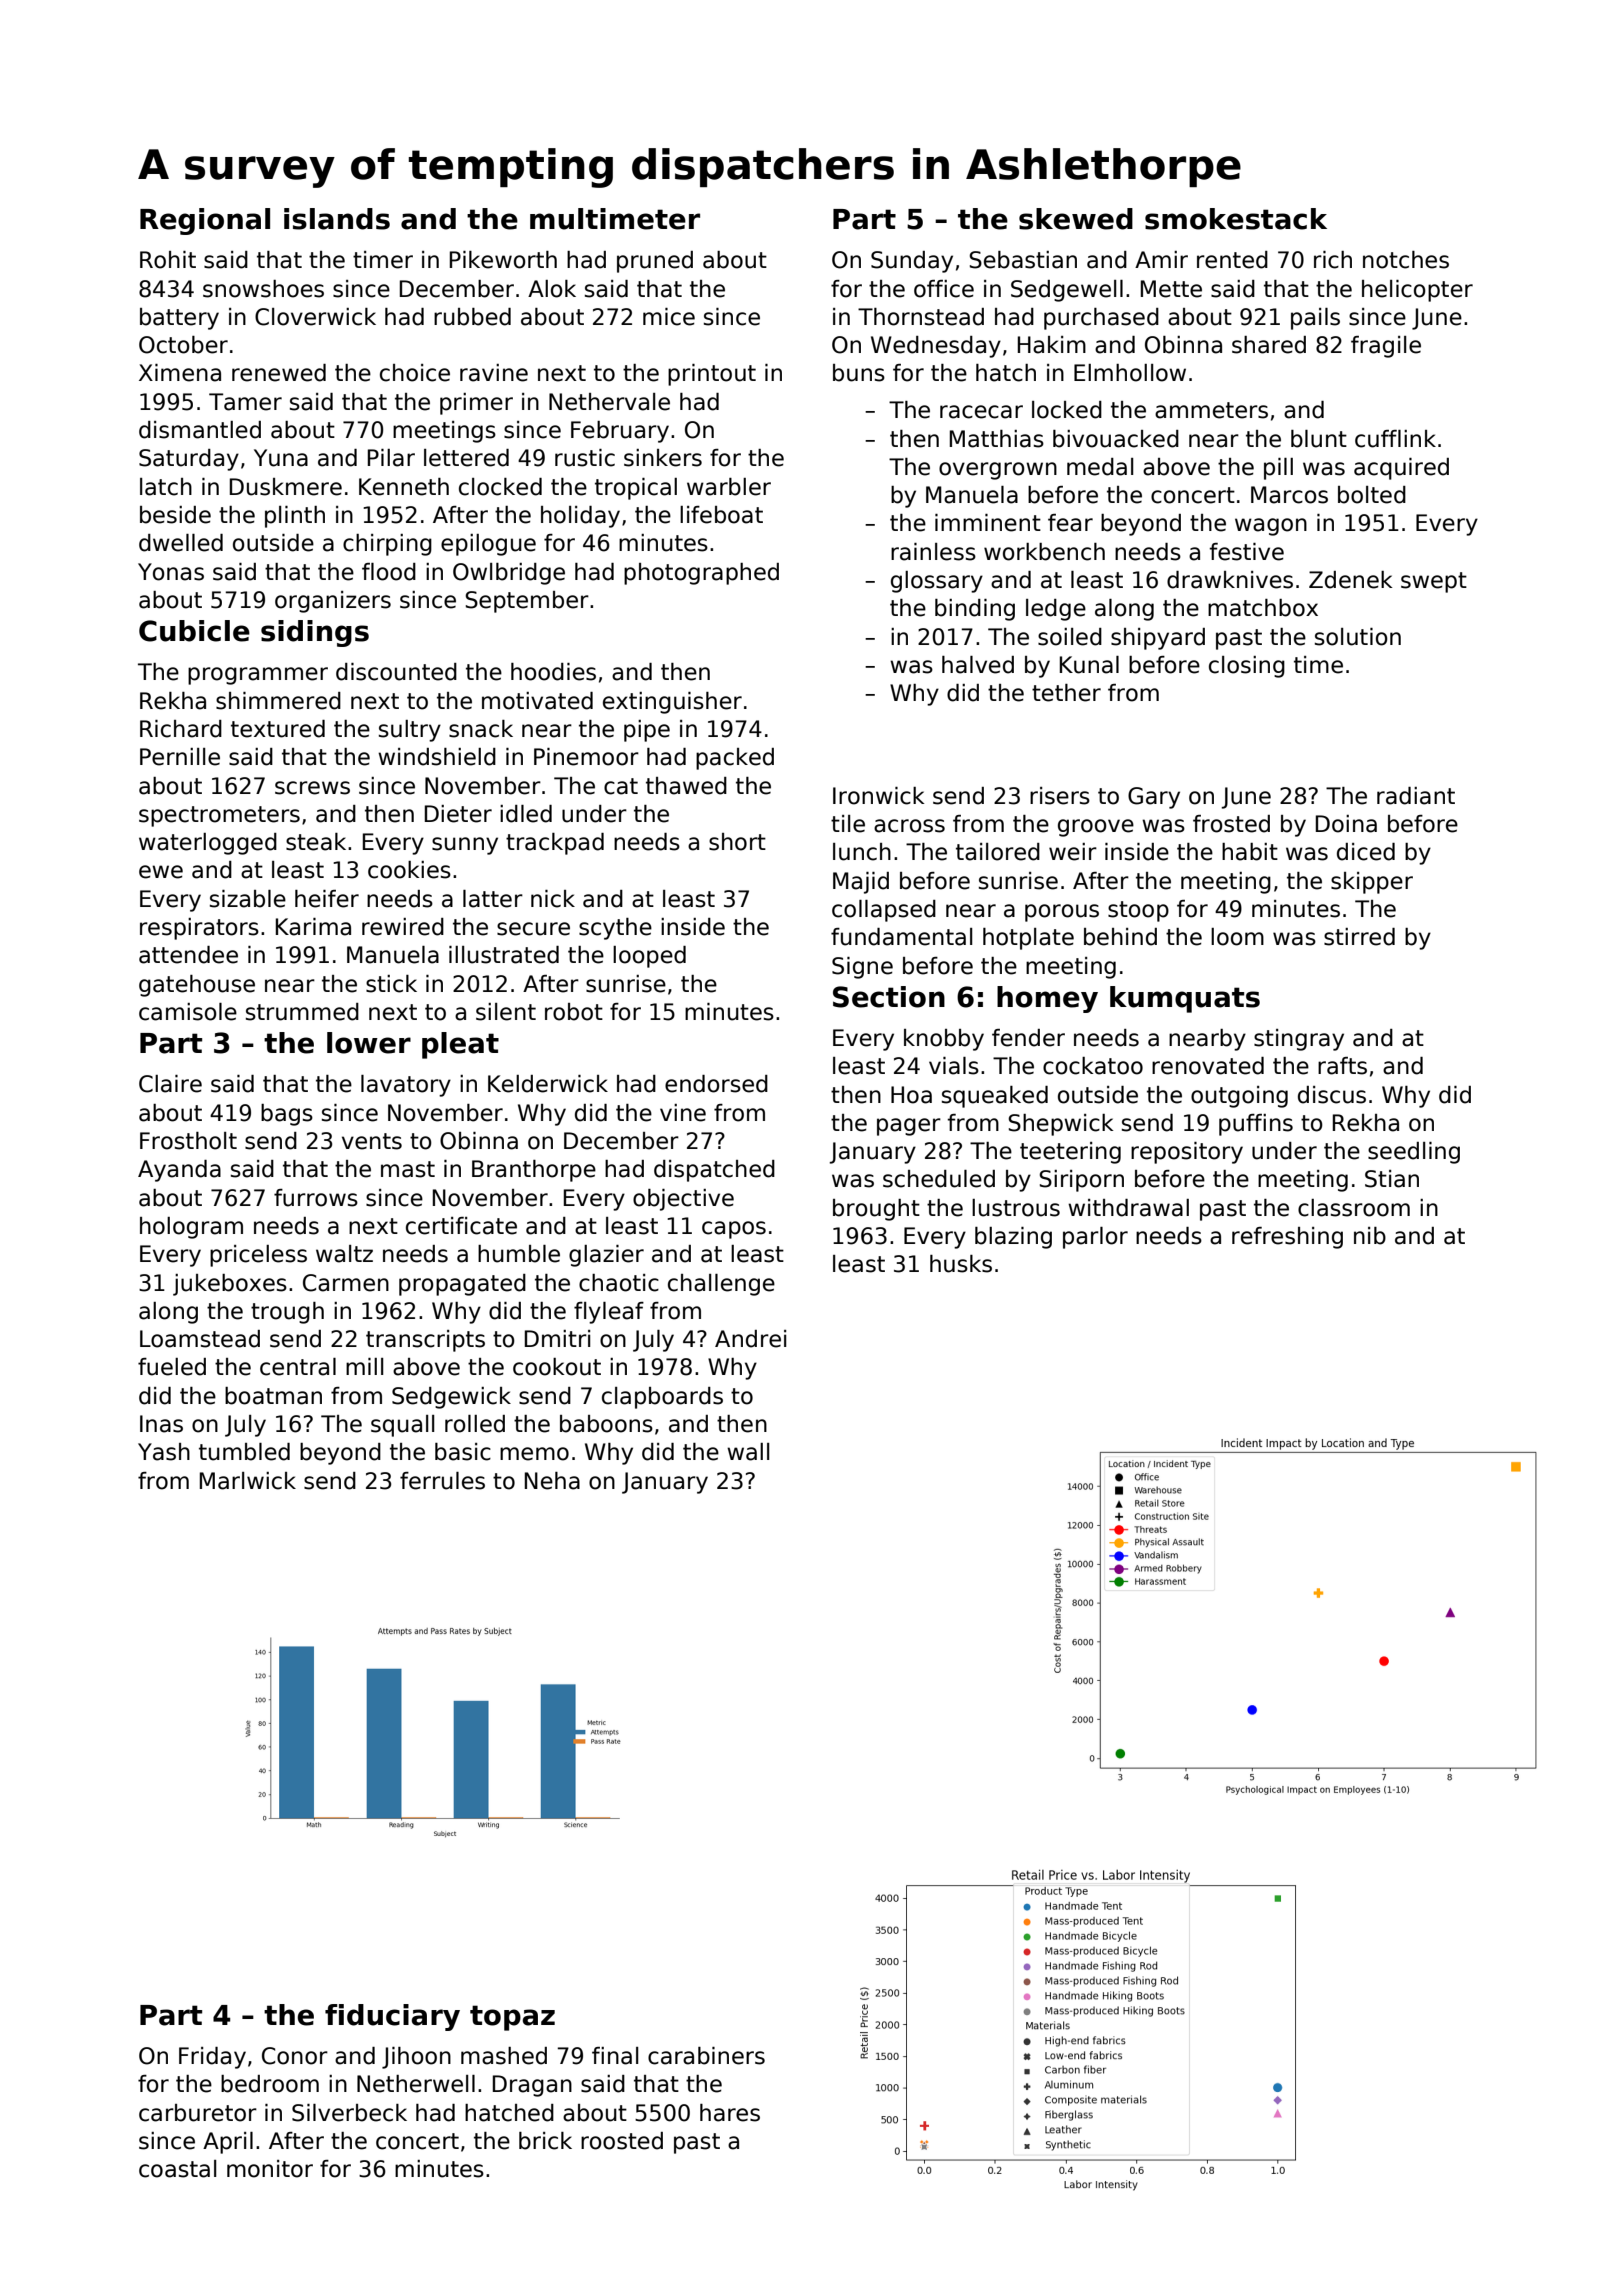 The image size is (1620, 2292). I want to click on ammeters, so click(1211, 410).
